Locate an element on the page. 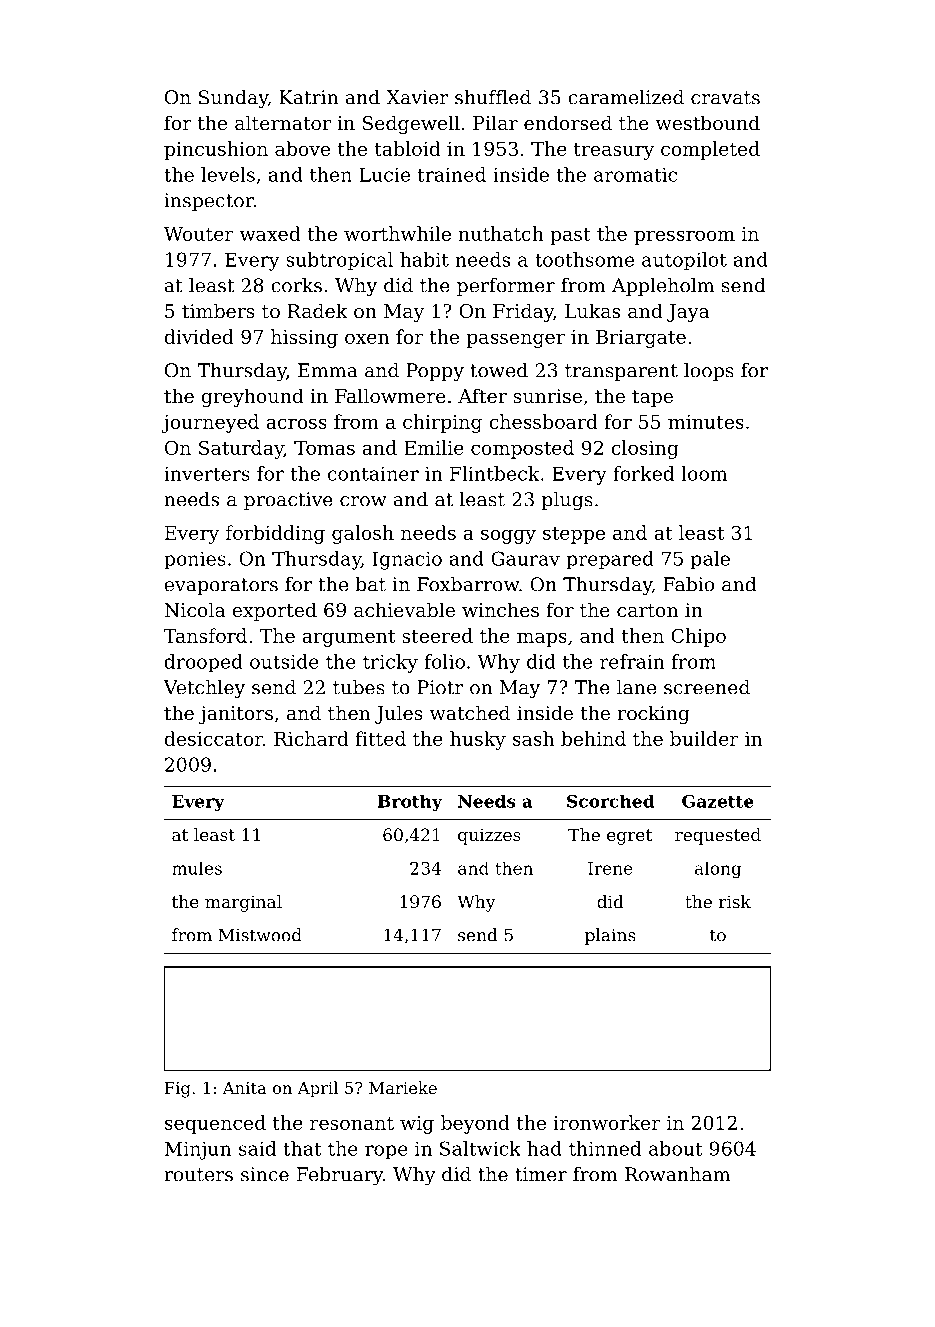 This document has height=1327, width=935. routers is located at coordinates (198, 1175).
